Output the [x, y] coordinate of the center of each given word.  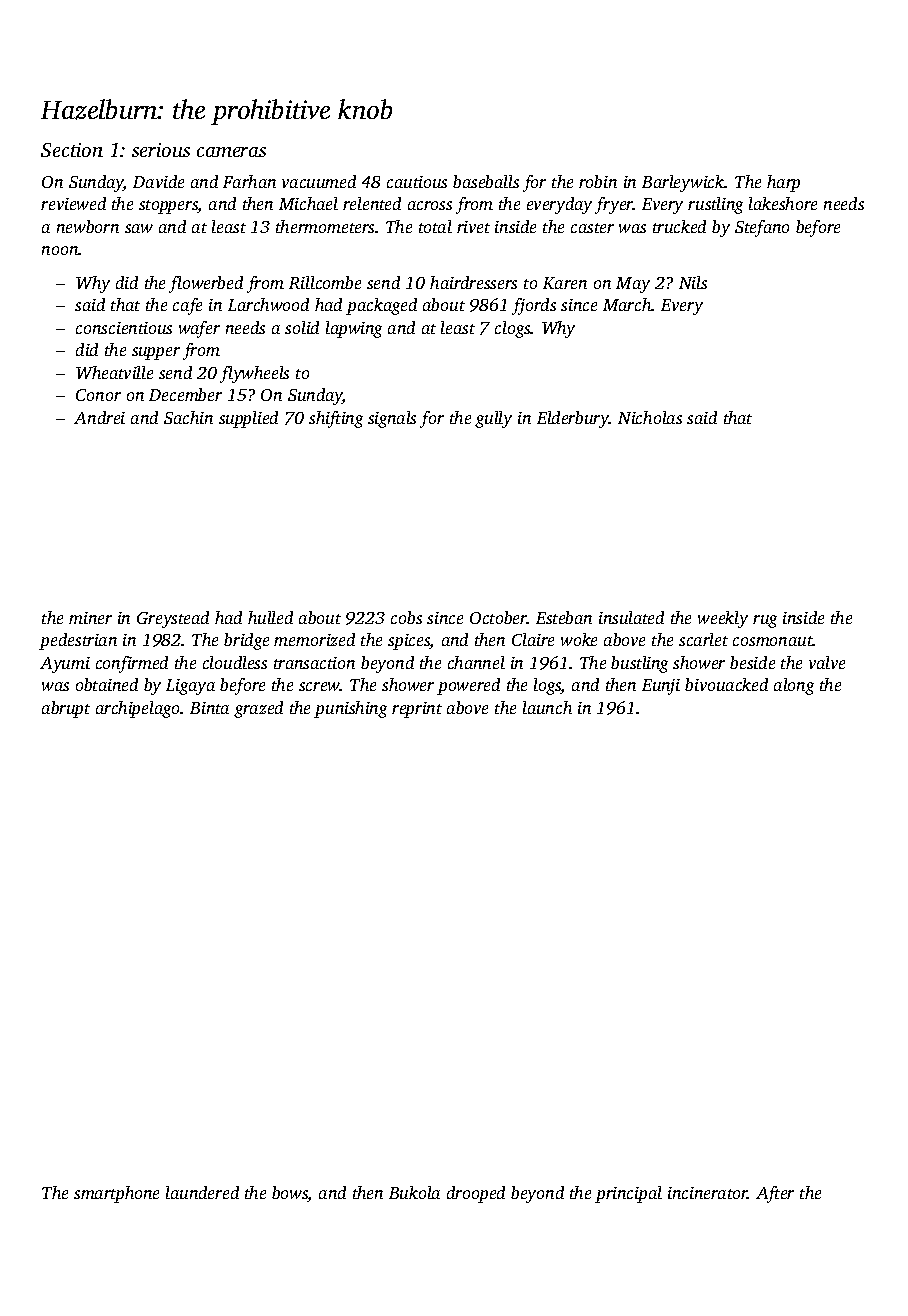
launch [547, 707]
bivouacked [726, 684]
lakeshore [783, 203]
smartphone [116, 1194]
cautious [417, 182]
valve [827, 662]
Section [72, 150]
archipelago [137, 709]
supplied [248, 419]
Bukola [414, 1192]
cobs [406, 617]
